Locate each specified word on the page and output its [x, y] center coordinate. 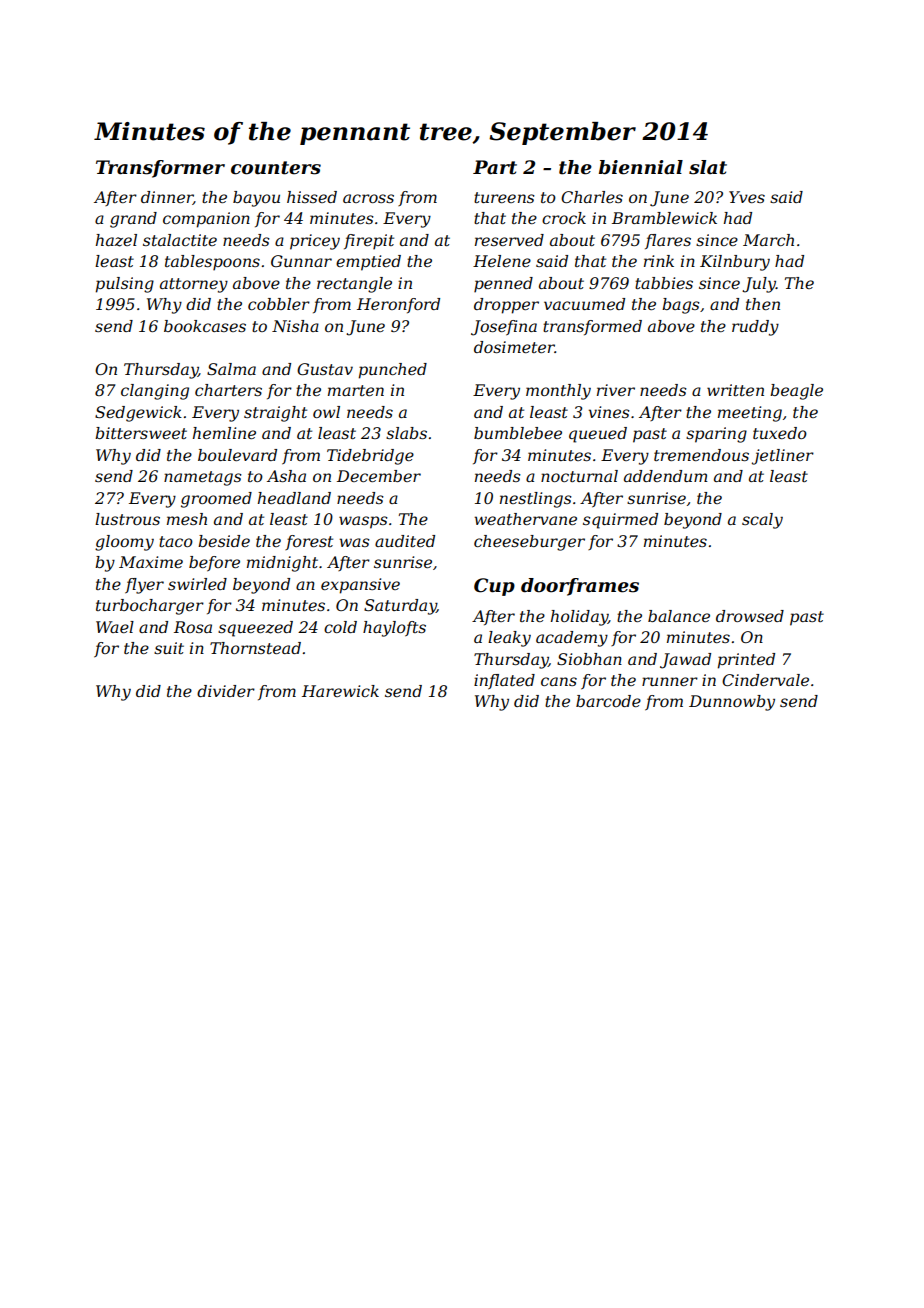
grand [133, 220]
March [768, 240]
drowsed [750, 616]
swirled [197, 584]
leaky [509, 639]
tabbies [664, 283]
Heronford [398, 305]
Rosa [193, 627]
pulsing [125, 285]
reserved [509, 240]
